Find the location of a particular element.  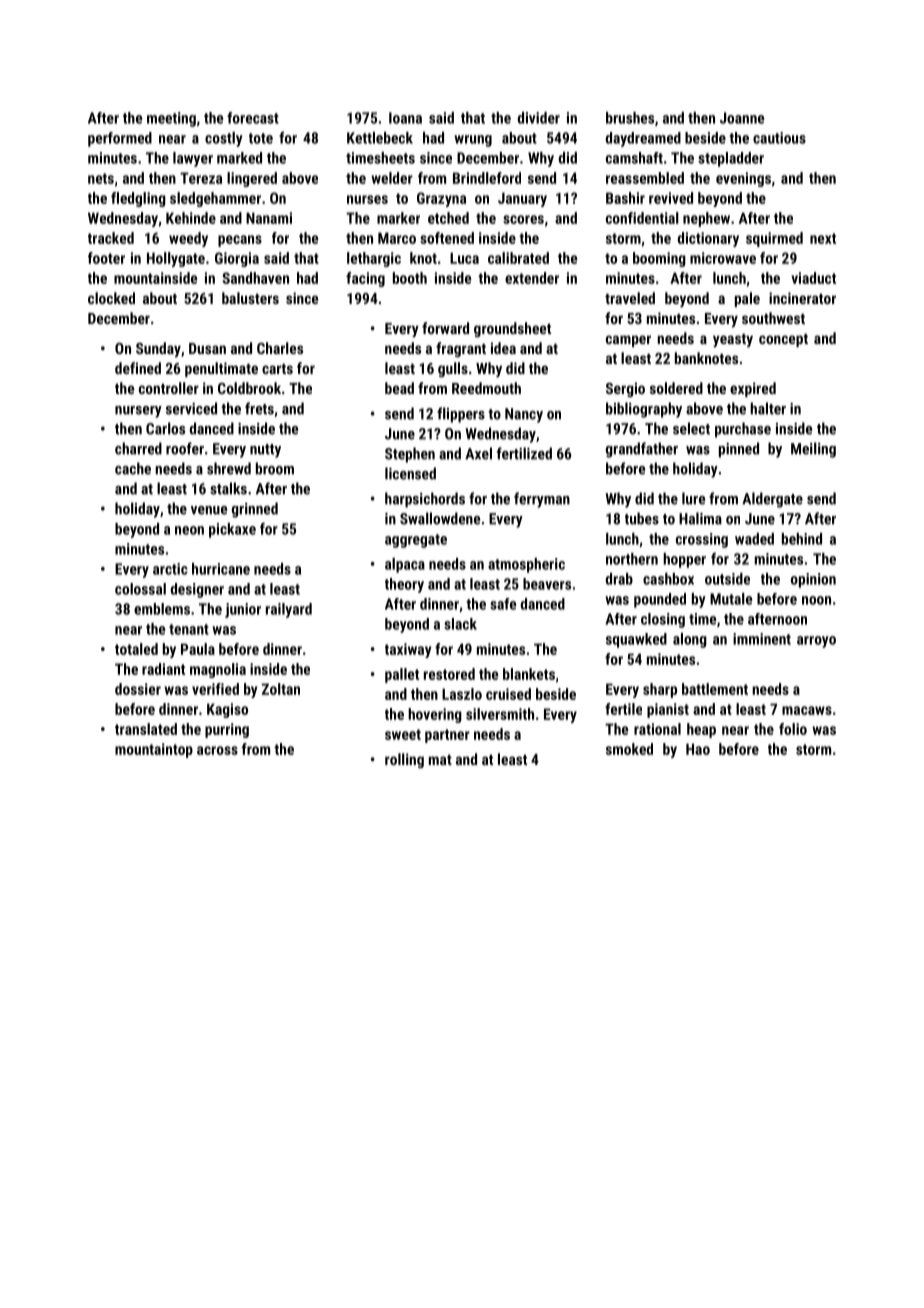

pallet is located at coordinates (402, 675).
